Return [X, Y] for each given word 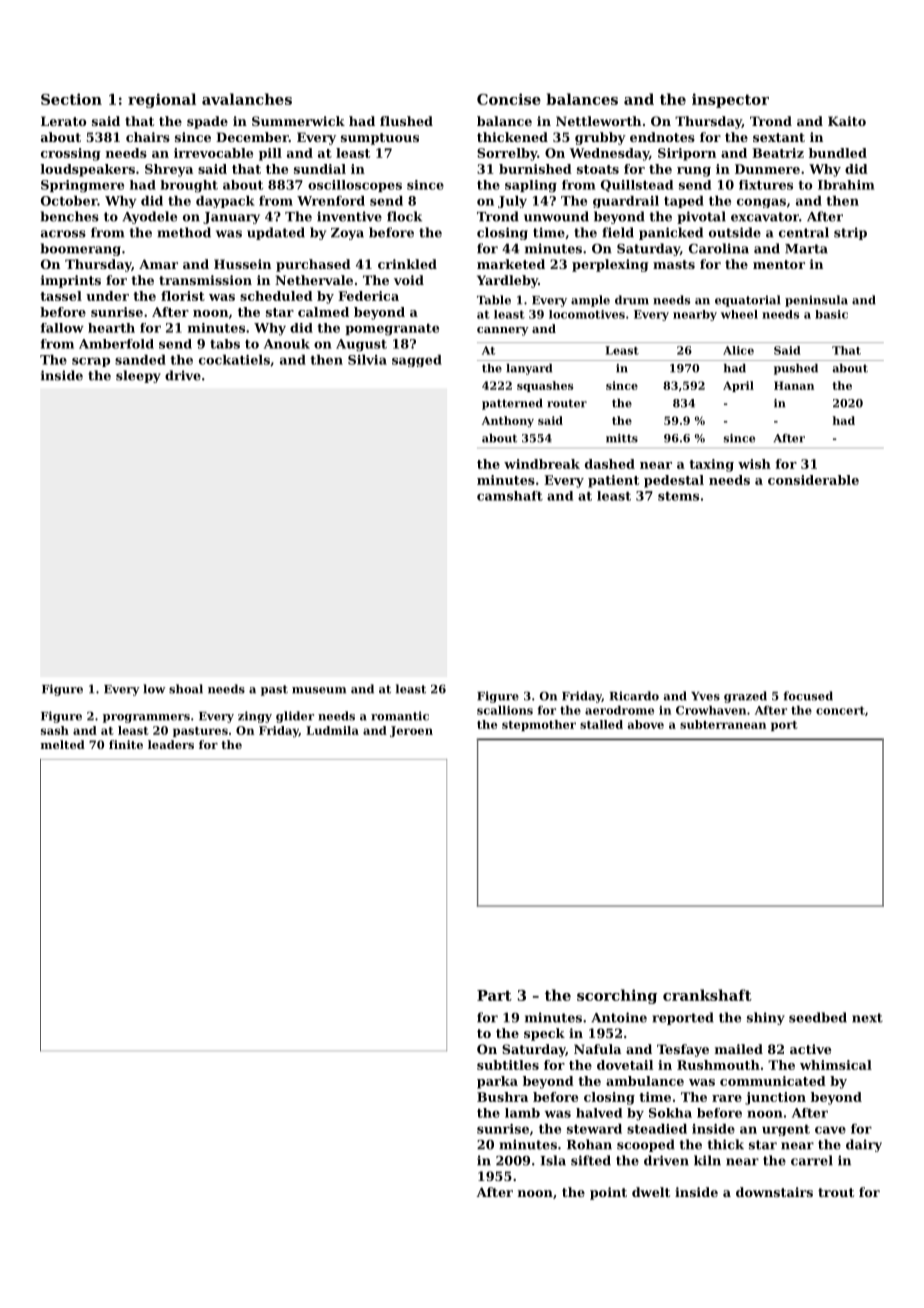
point [608, 1193]
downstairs [774, 1192]
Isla [553, 1160]
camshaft [510, 496]
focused [808, 696]
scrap [91, 362]
